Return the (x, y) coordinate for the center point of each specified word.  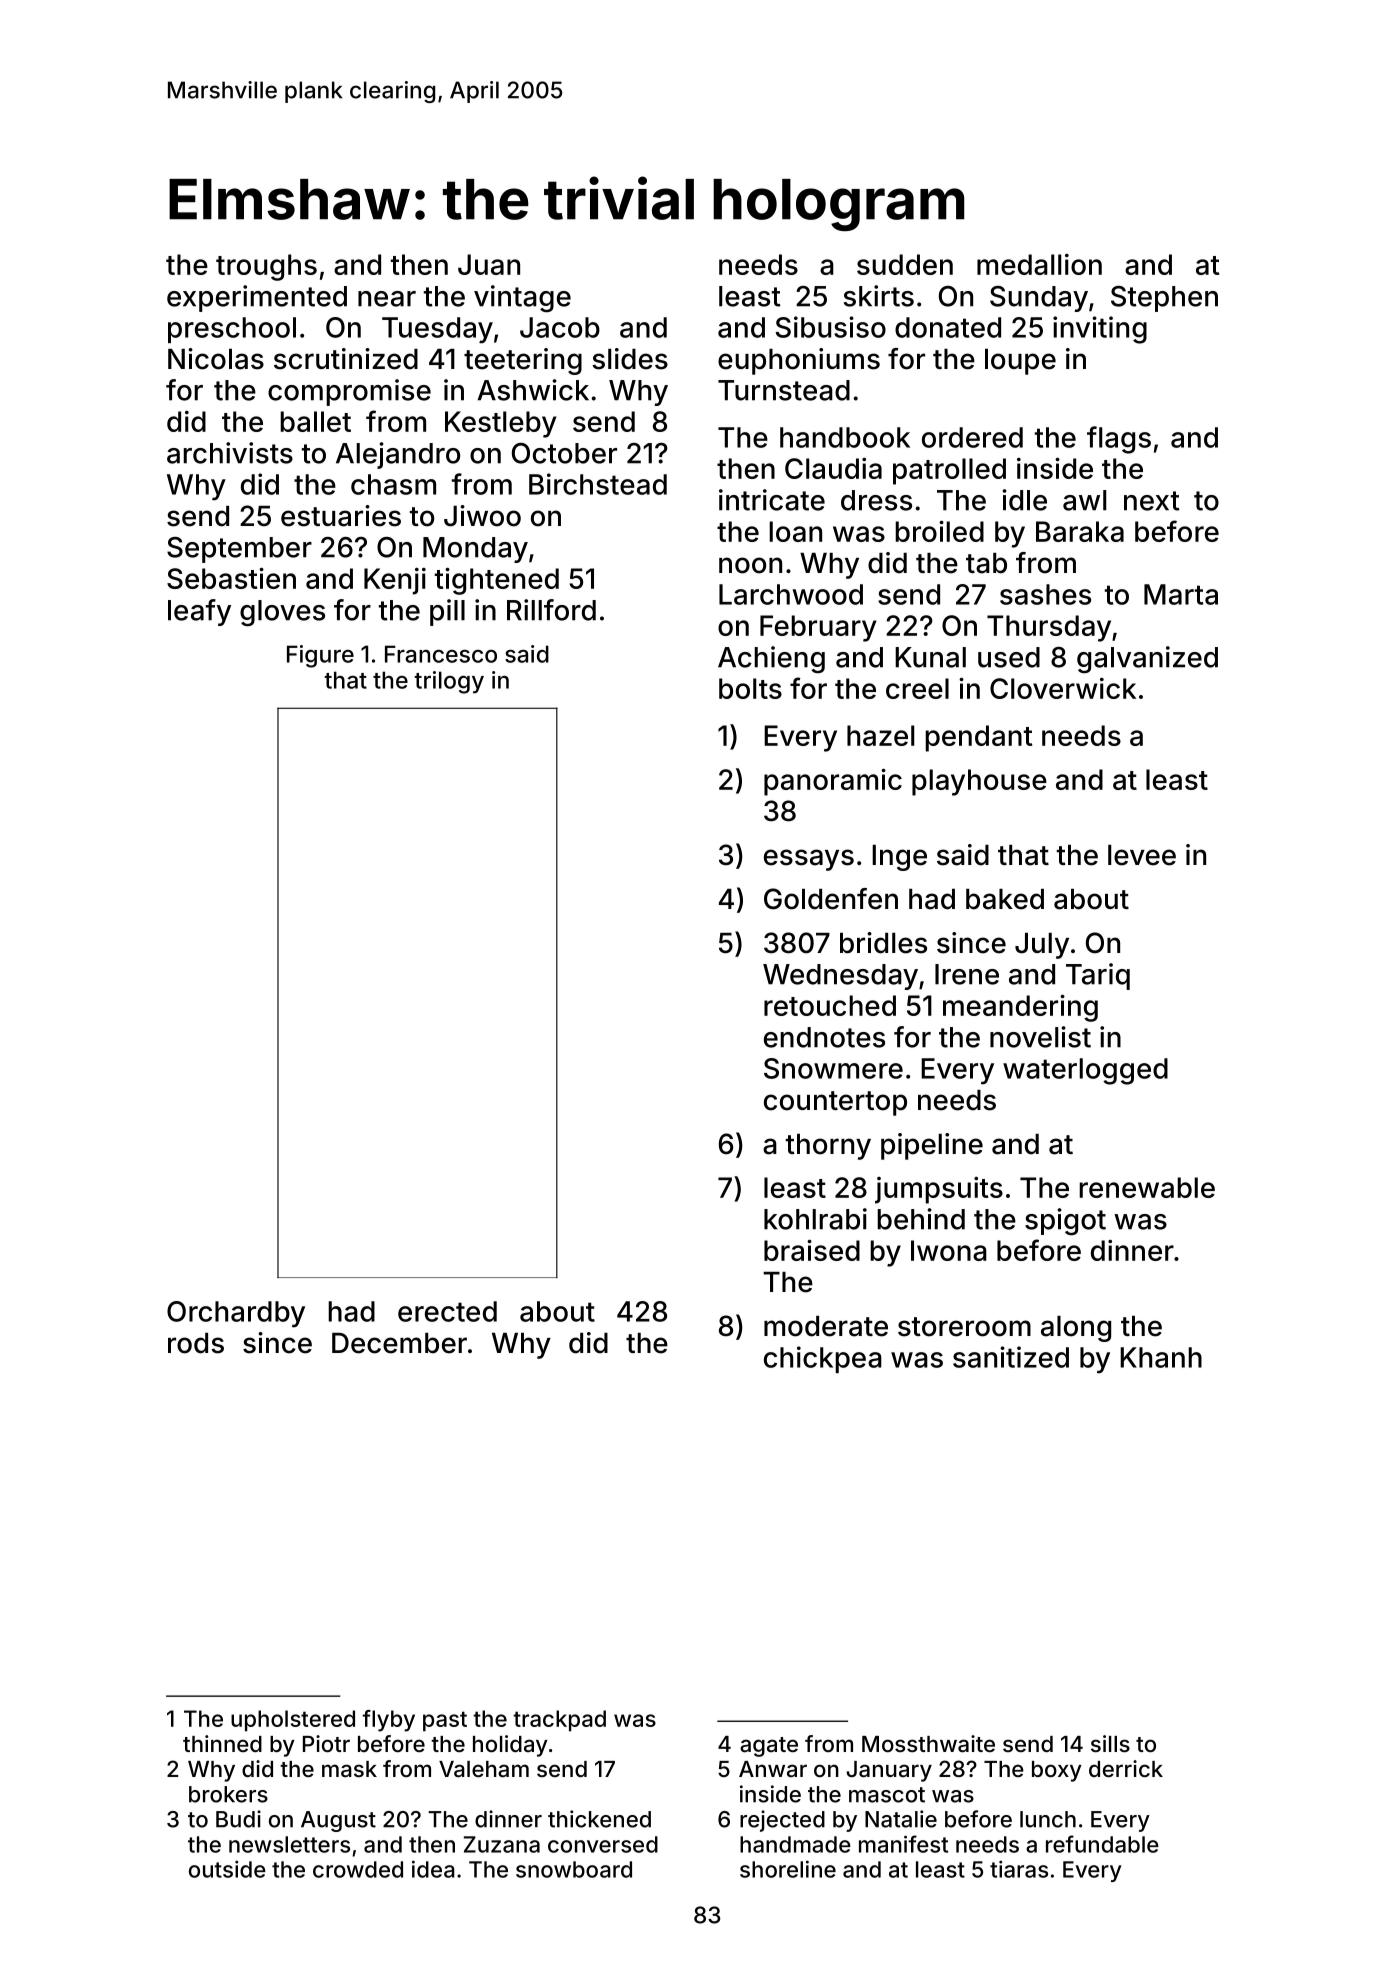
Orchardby (236, 1314)
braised (812, 1250)
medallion (1039, 264)
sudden (905, 264)
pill (447, 612)
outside (227, 1869)
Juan (489, 264)
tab (986, 563)
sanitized (1011, 1357)
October (564, 453)
